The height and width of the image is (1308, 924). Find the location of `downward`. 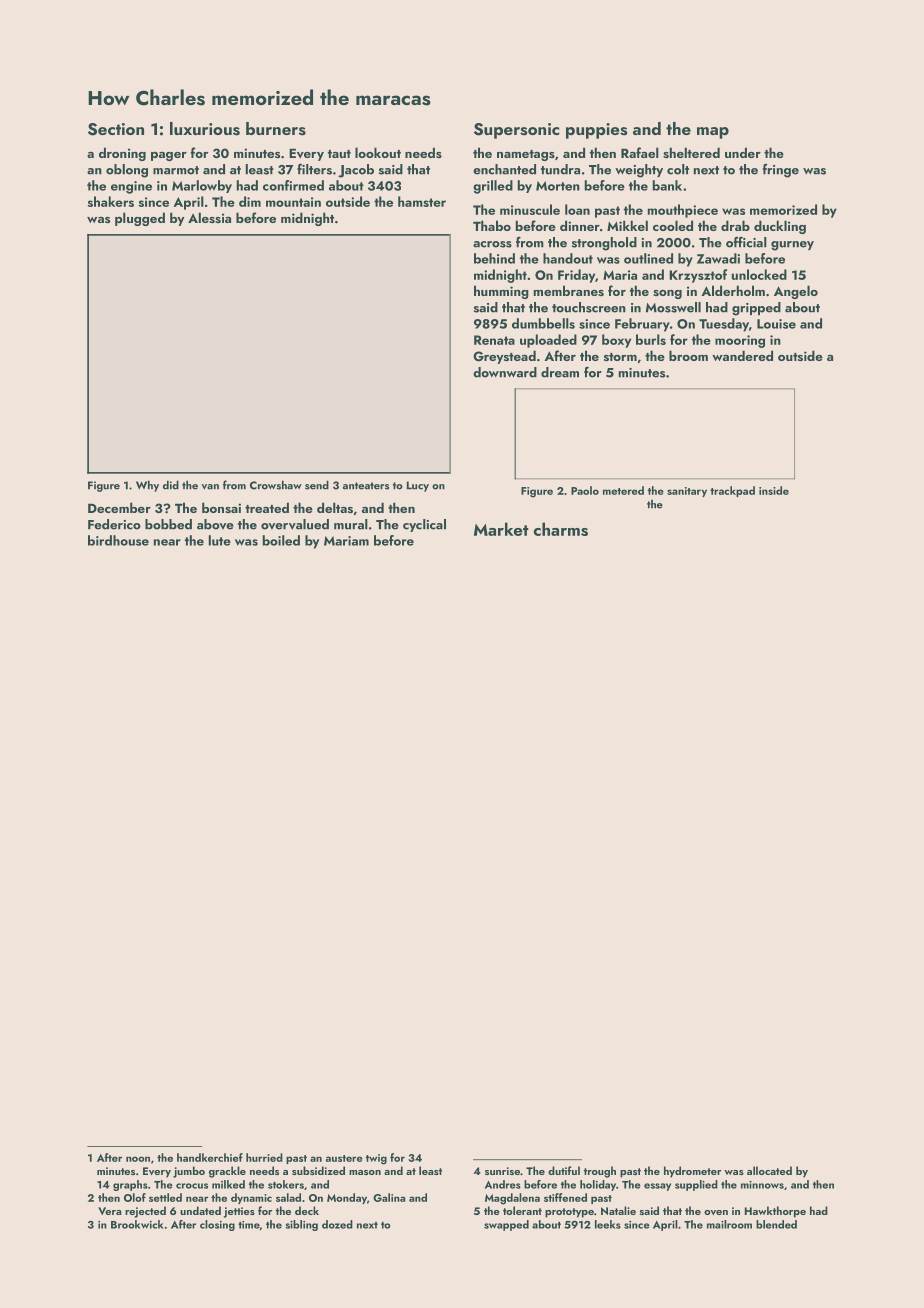

downward is located at coordinates (505, 372).
